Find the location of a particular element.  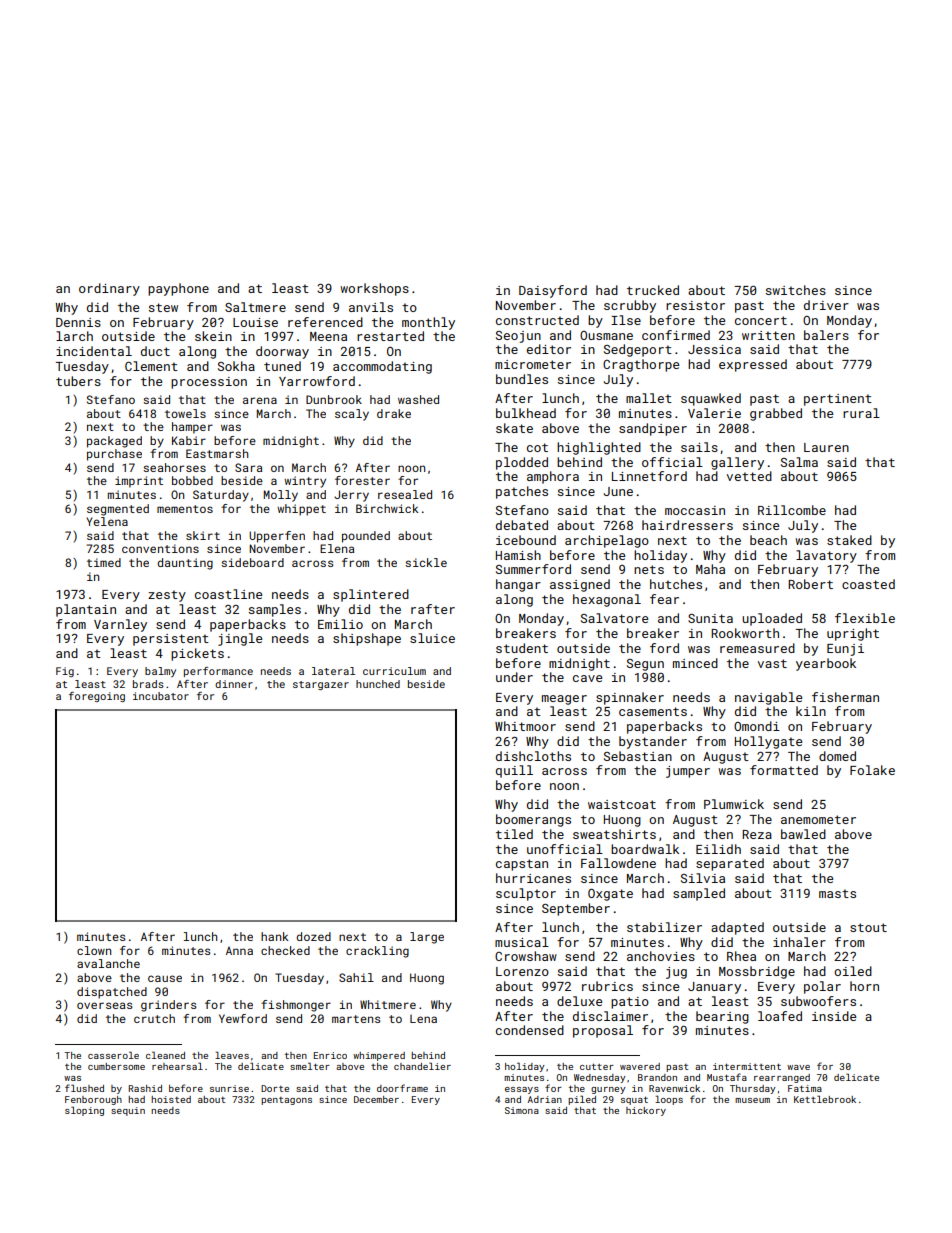

driver is located at coordinates (826, 305).
